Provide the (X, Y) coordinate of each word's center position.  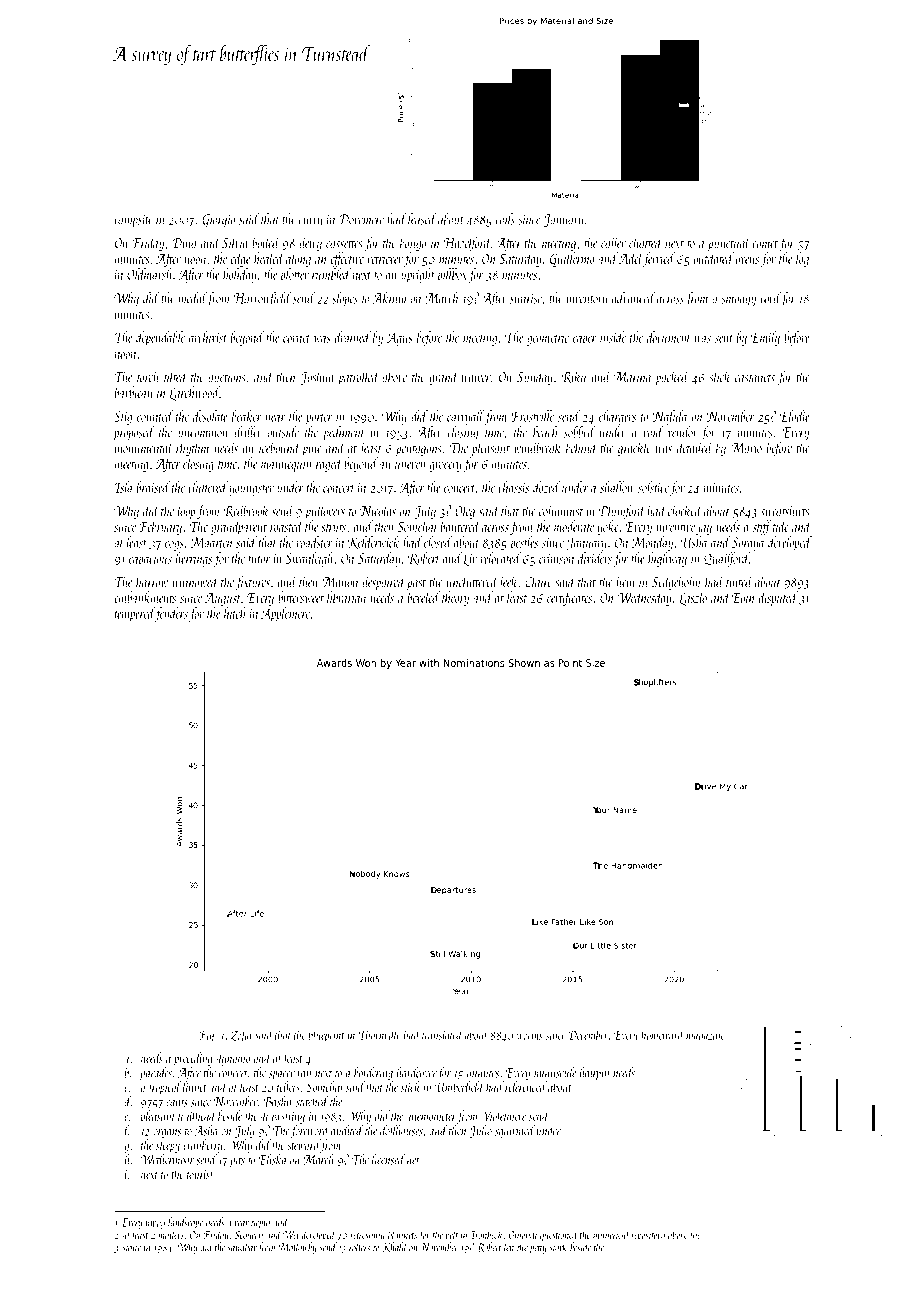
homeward (663, 1034)
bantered (461, 526)
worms (529, 1036)
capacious (150, 560)
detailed (695, 447)
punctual (729, 244)
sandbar (242, 1247)
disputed (778, 598)
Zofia (241, 1036)
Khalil (395, 1247)
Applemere (285, 614)
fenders (171, 614)
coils (505, 219)
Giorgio (218, 221)
